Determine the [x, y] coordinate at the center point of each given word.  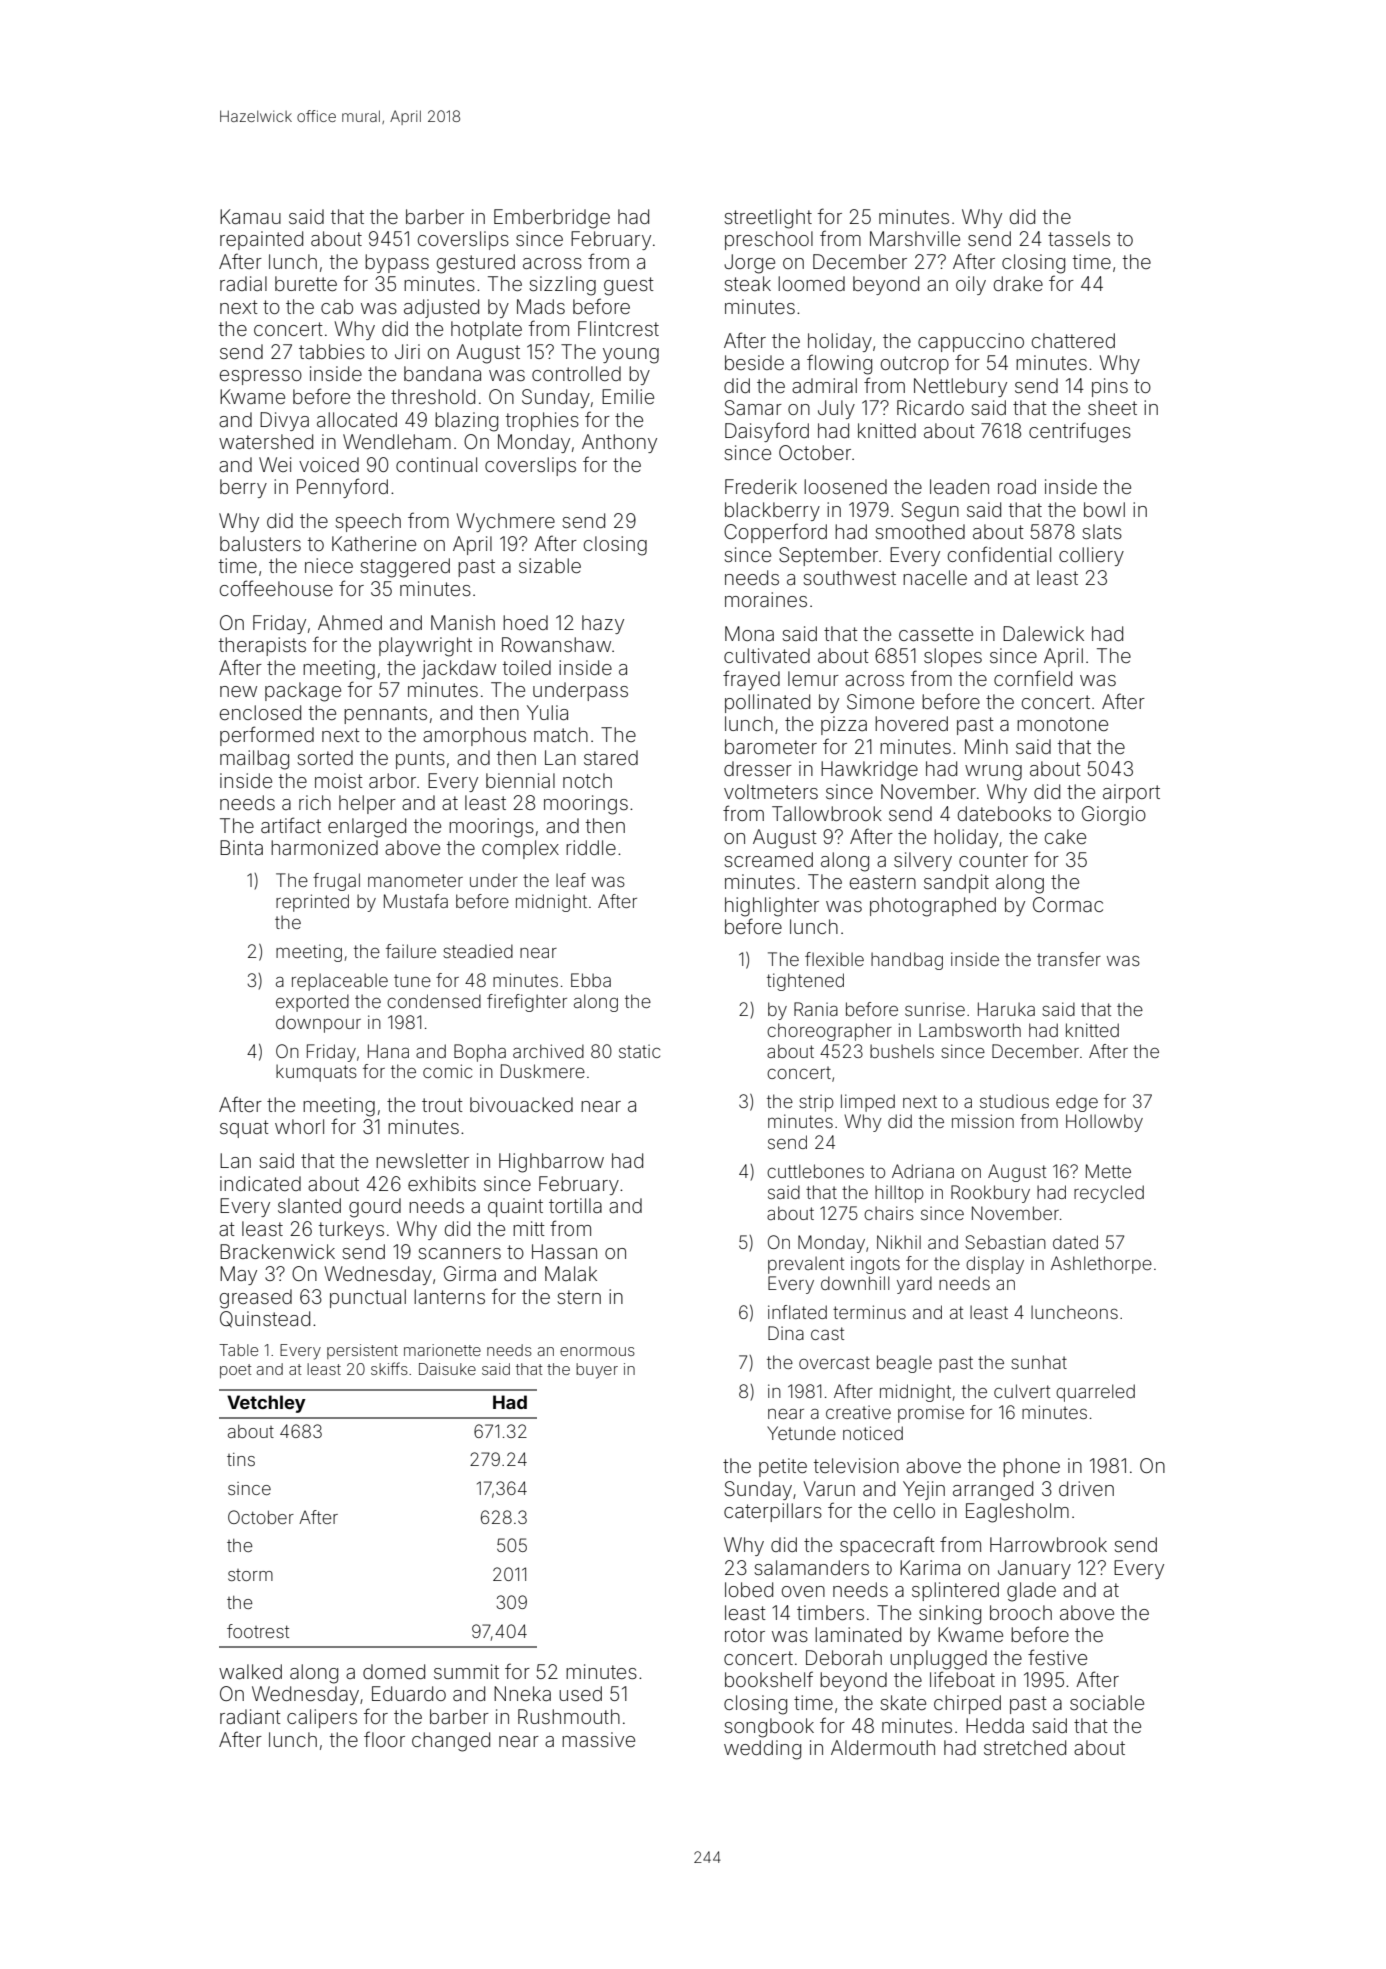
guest [629, 286]
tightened [805, 982]
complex [520, 849]
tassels [1079, 238]
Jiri [407, 351]
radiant [250, 1716]
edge [1077, 1103]
